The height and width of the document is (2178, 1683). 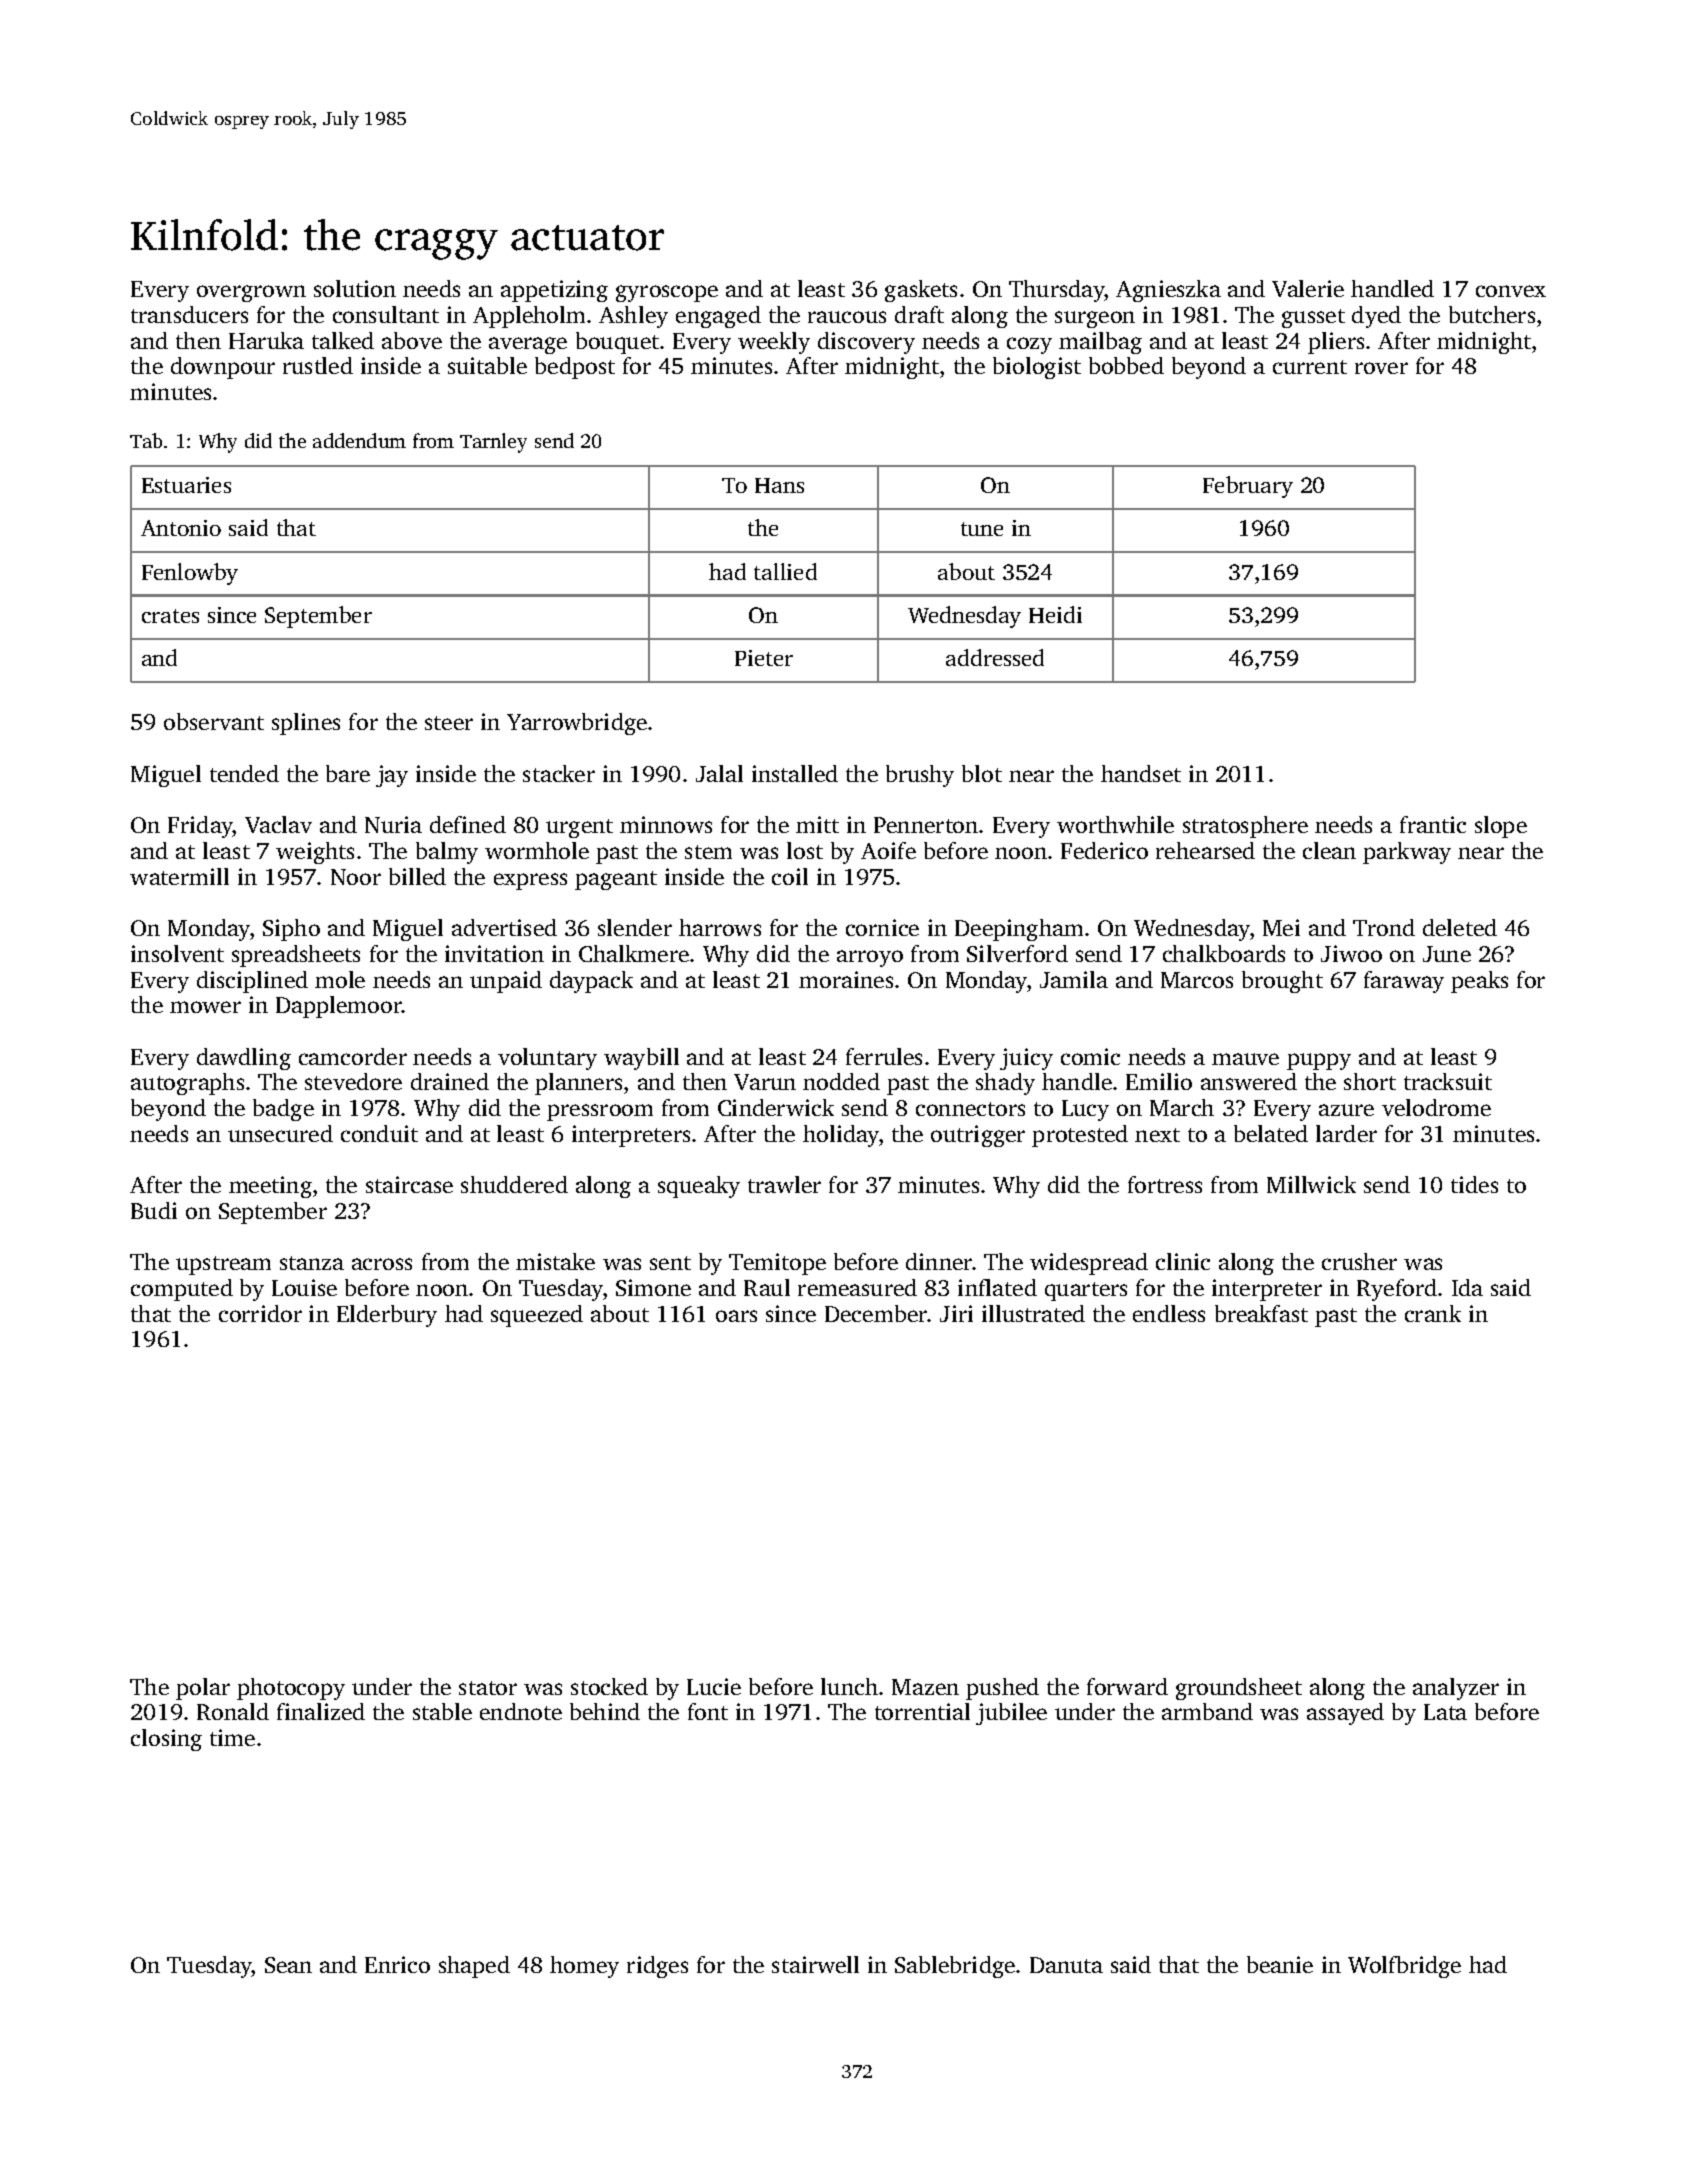 What do you see at coordinates (790, 876) in the document?
I see `coil` at bounding box center [790, 876].
